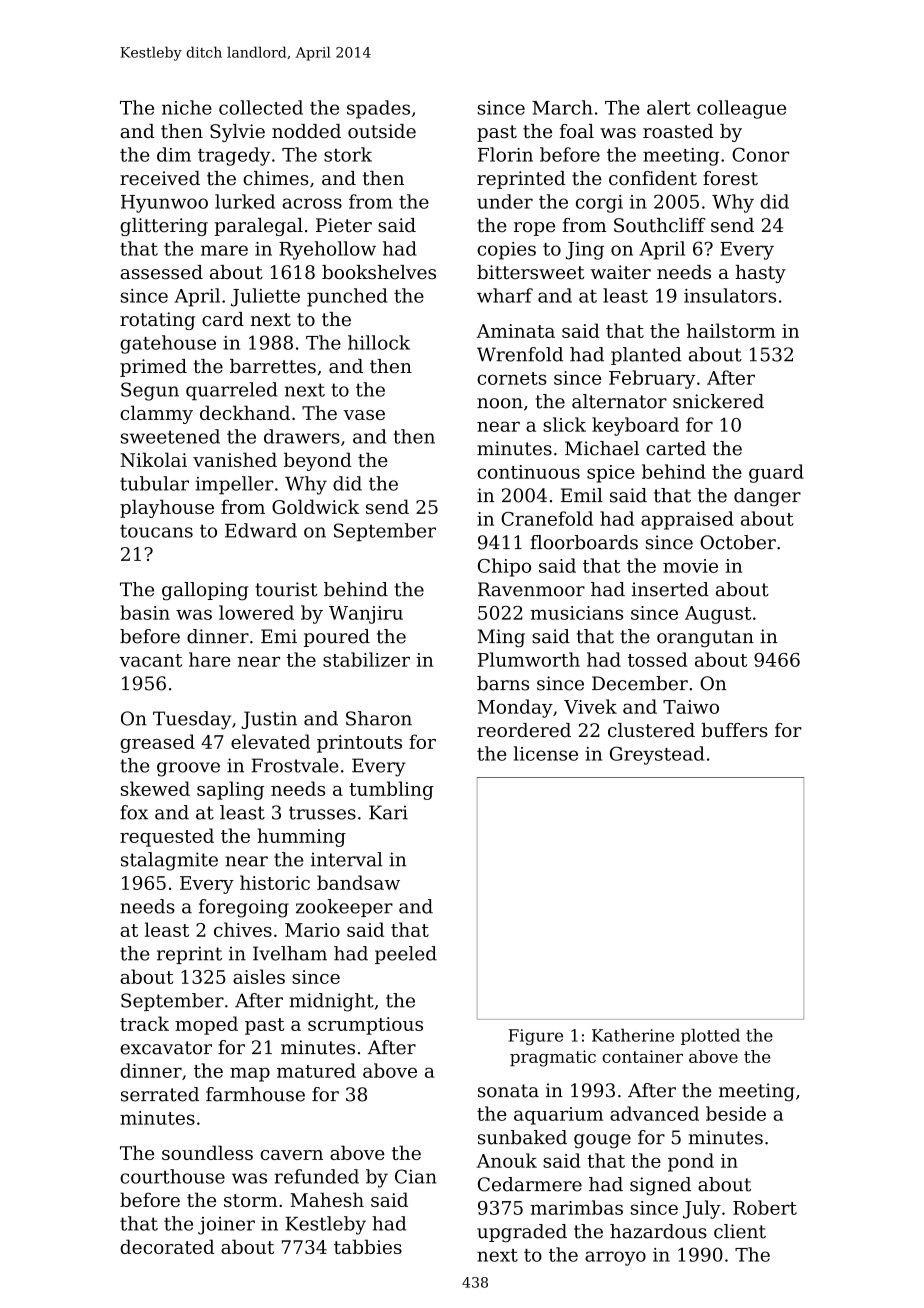 This image has width=924, height=1308. Describe the element at coordinates (157, 743) in the image. I see `greased` at that location.
